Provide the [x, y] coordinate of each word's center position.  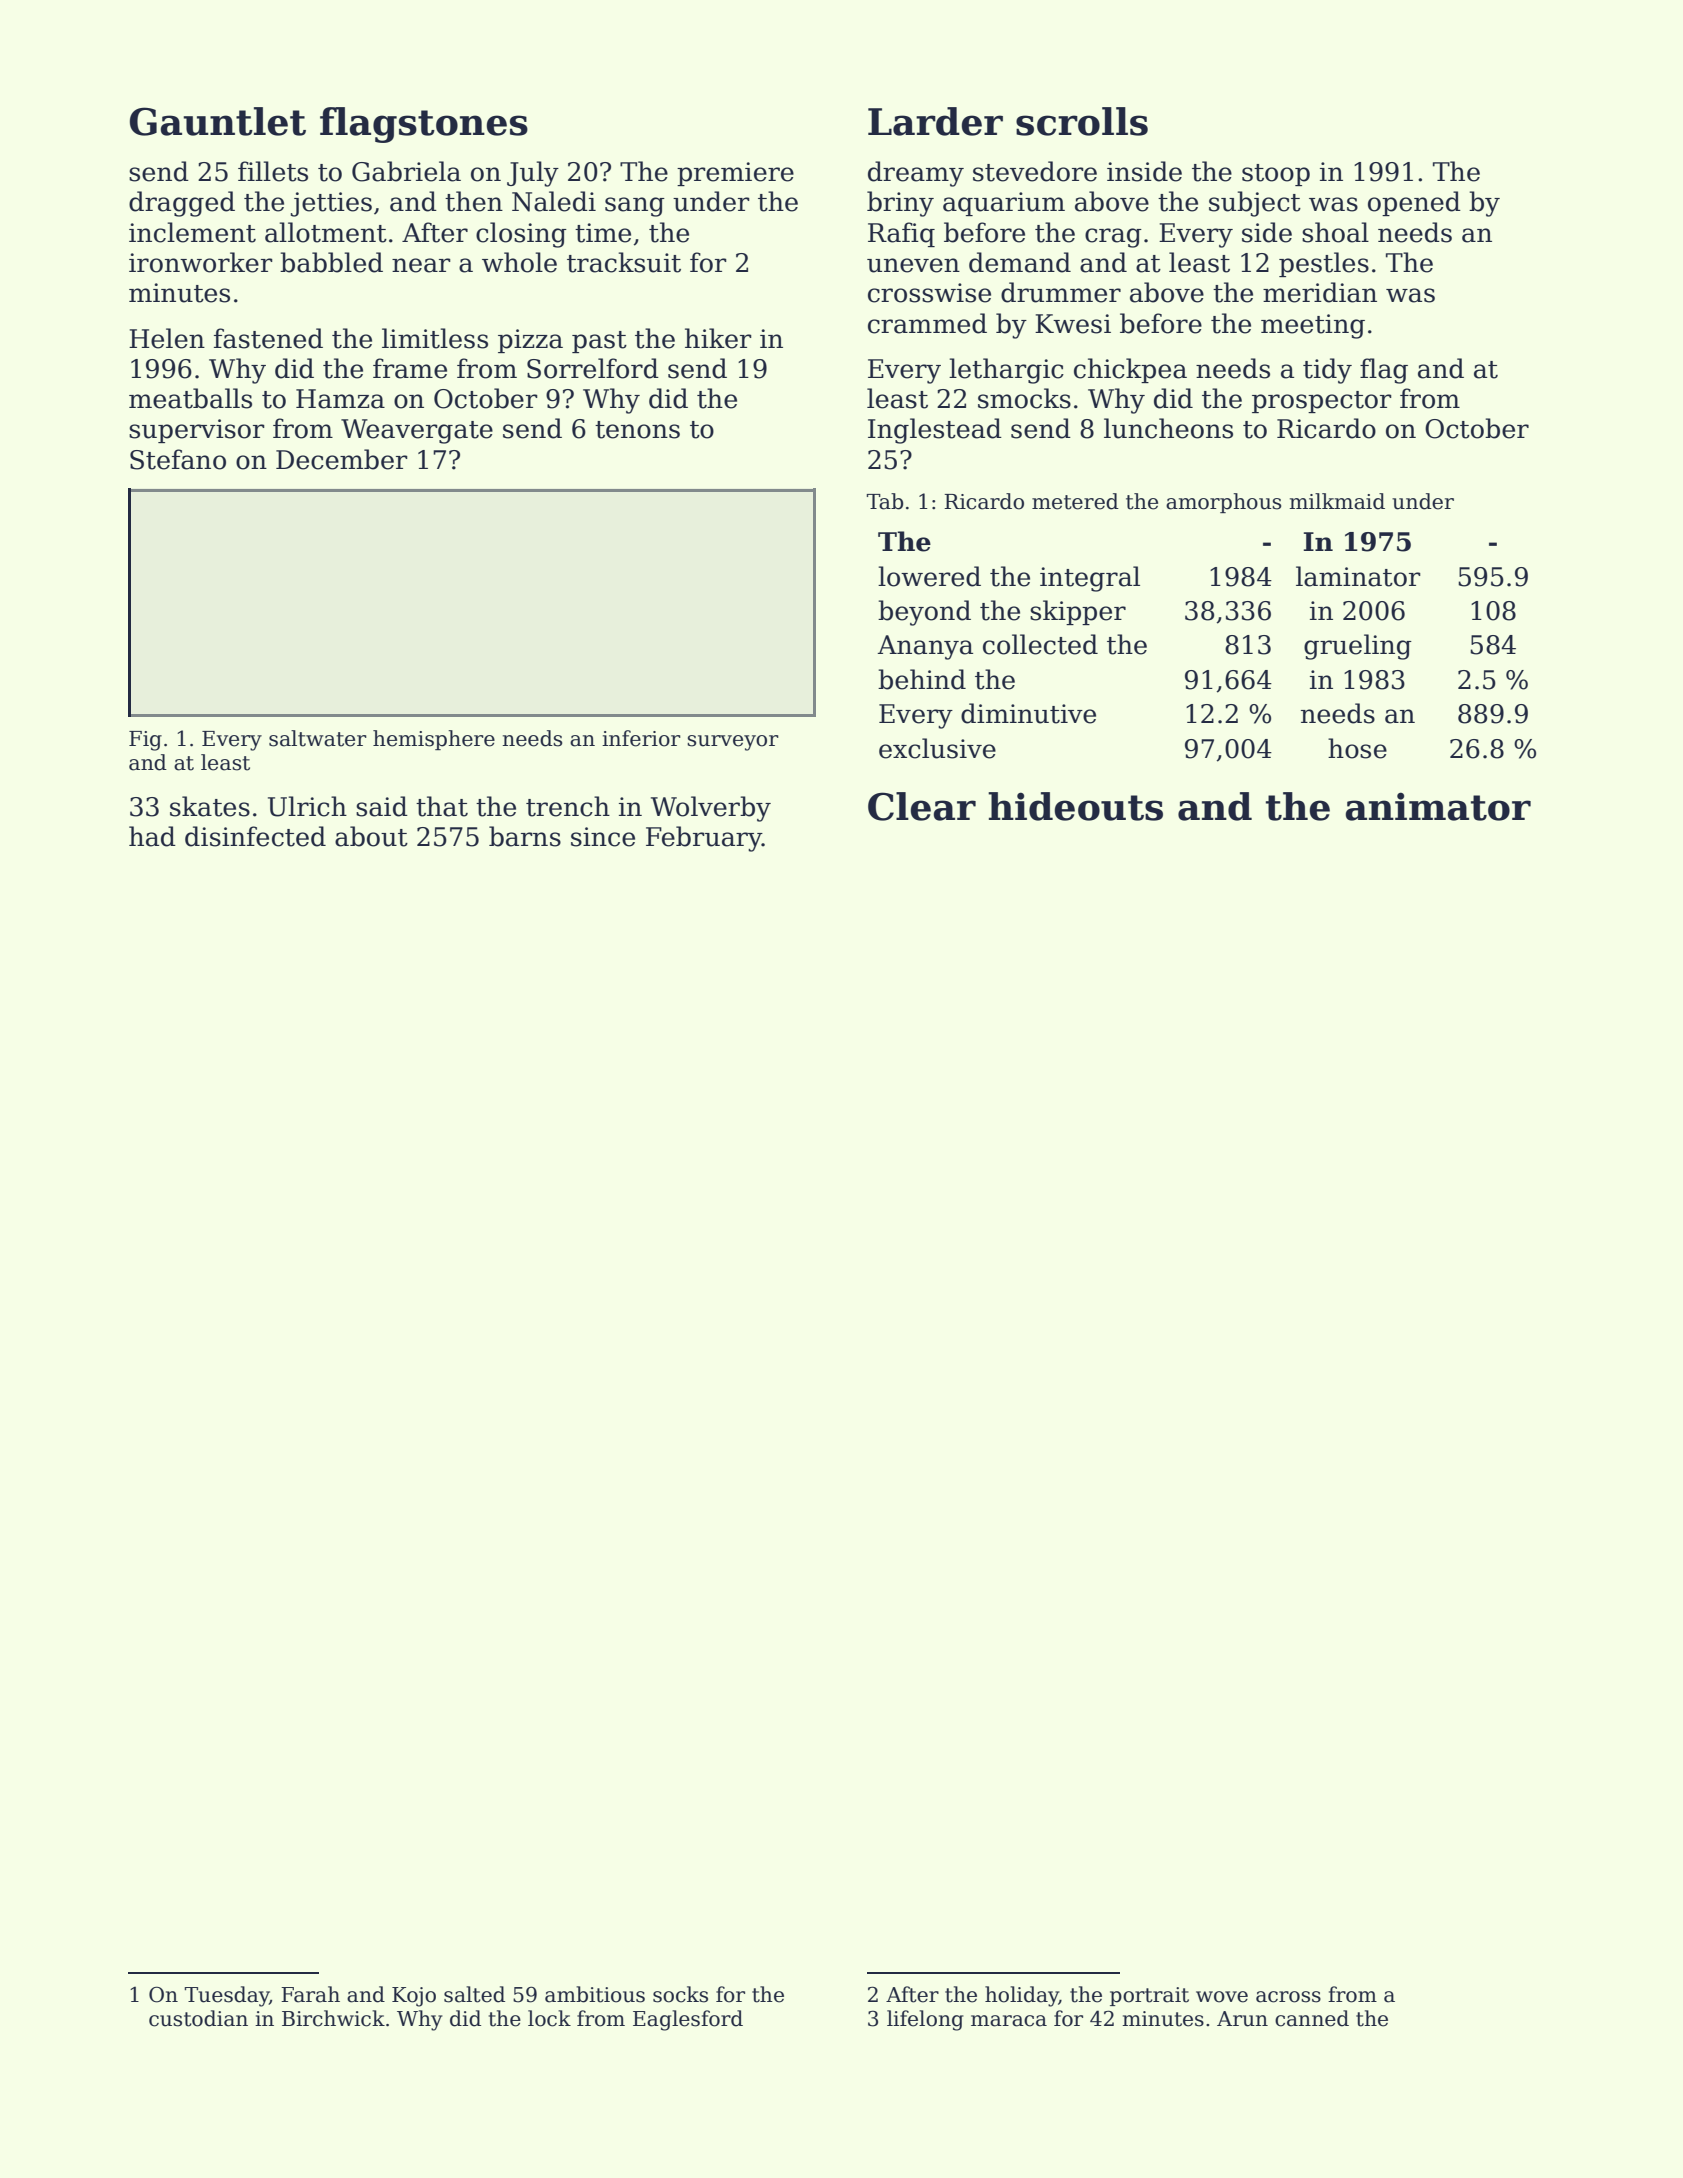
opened [1414, 203]
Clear [922, 806]
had [152, 836]
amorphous [1223, 503]
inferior [641, 738]
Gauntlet [218, 121]
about [371, 836]
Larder [935, 121]
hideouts [1075, 806]
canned [1312, 2018]
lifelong [925, 2020]
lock [549, 2018]
